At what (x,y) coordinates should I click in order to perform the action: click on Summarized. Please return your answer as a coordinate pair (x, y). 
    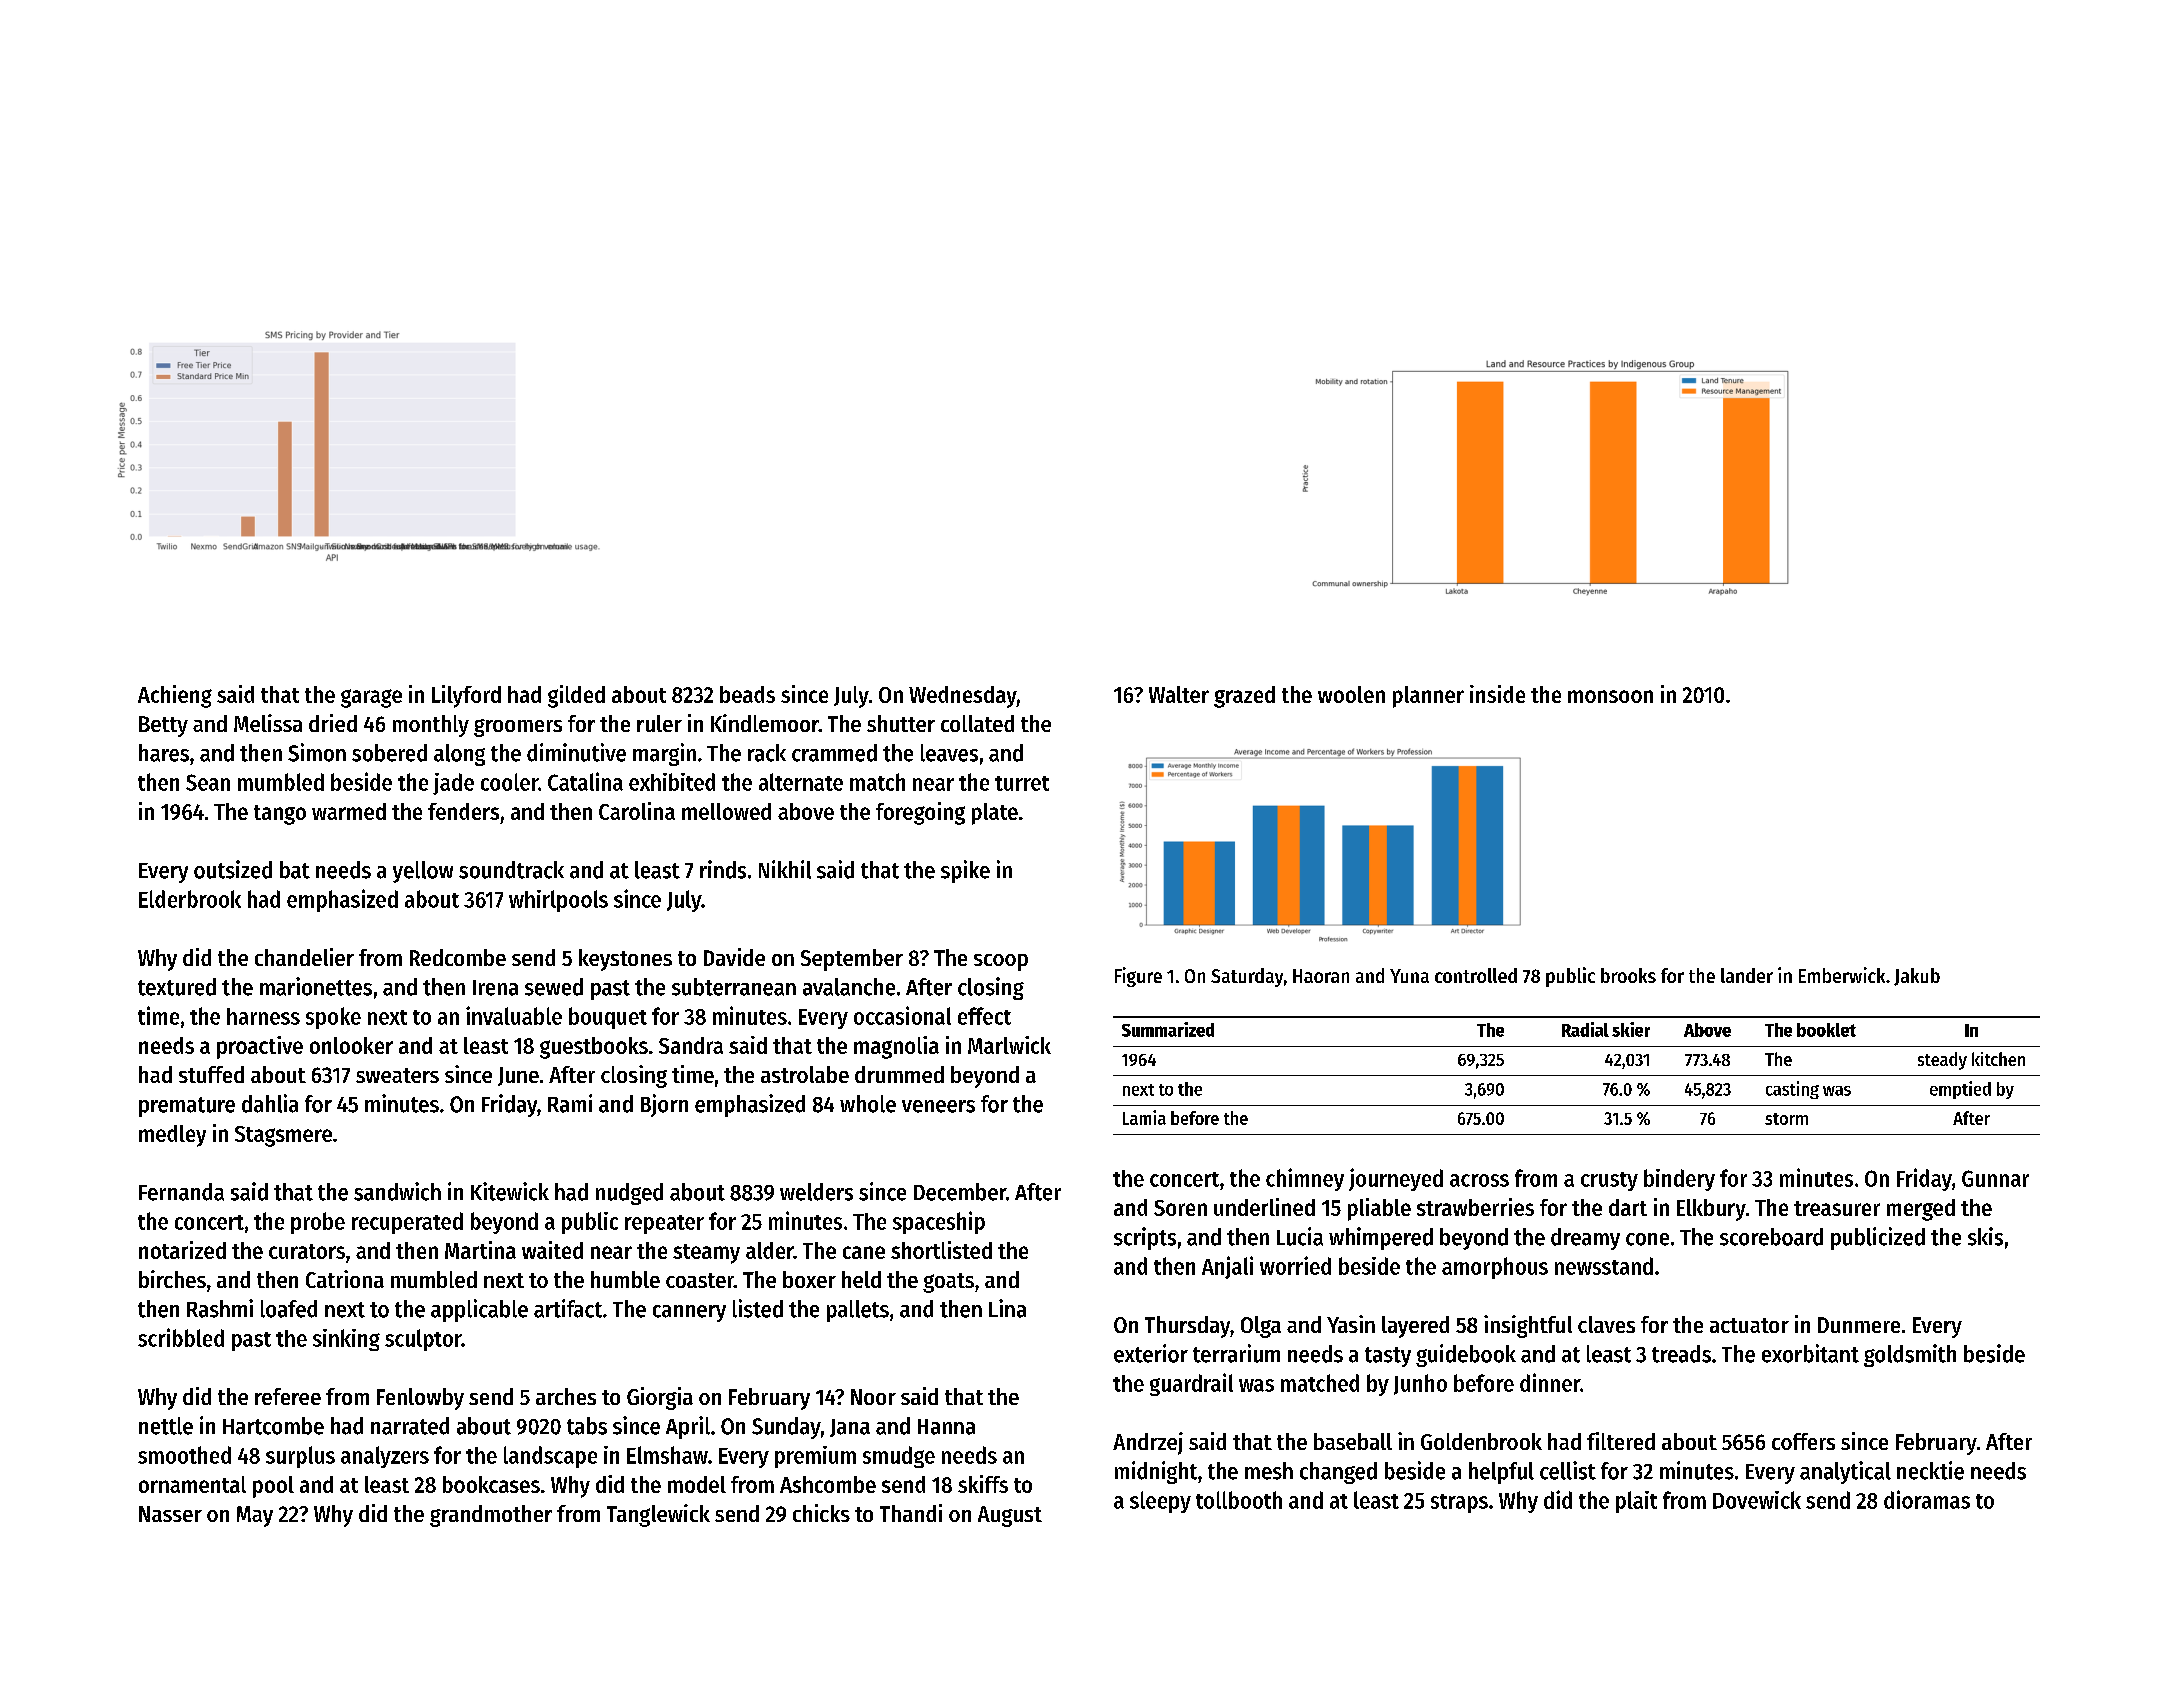
    Looking at the image, I should click on (1168, 1029).
